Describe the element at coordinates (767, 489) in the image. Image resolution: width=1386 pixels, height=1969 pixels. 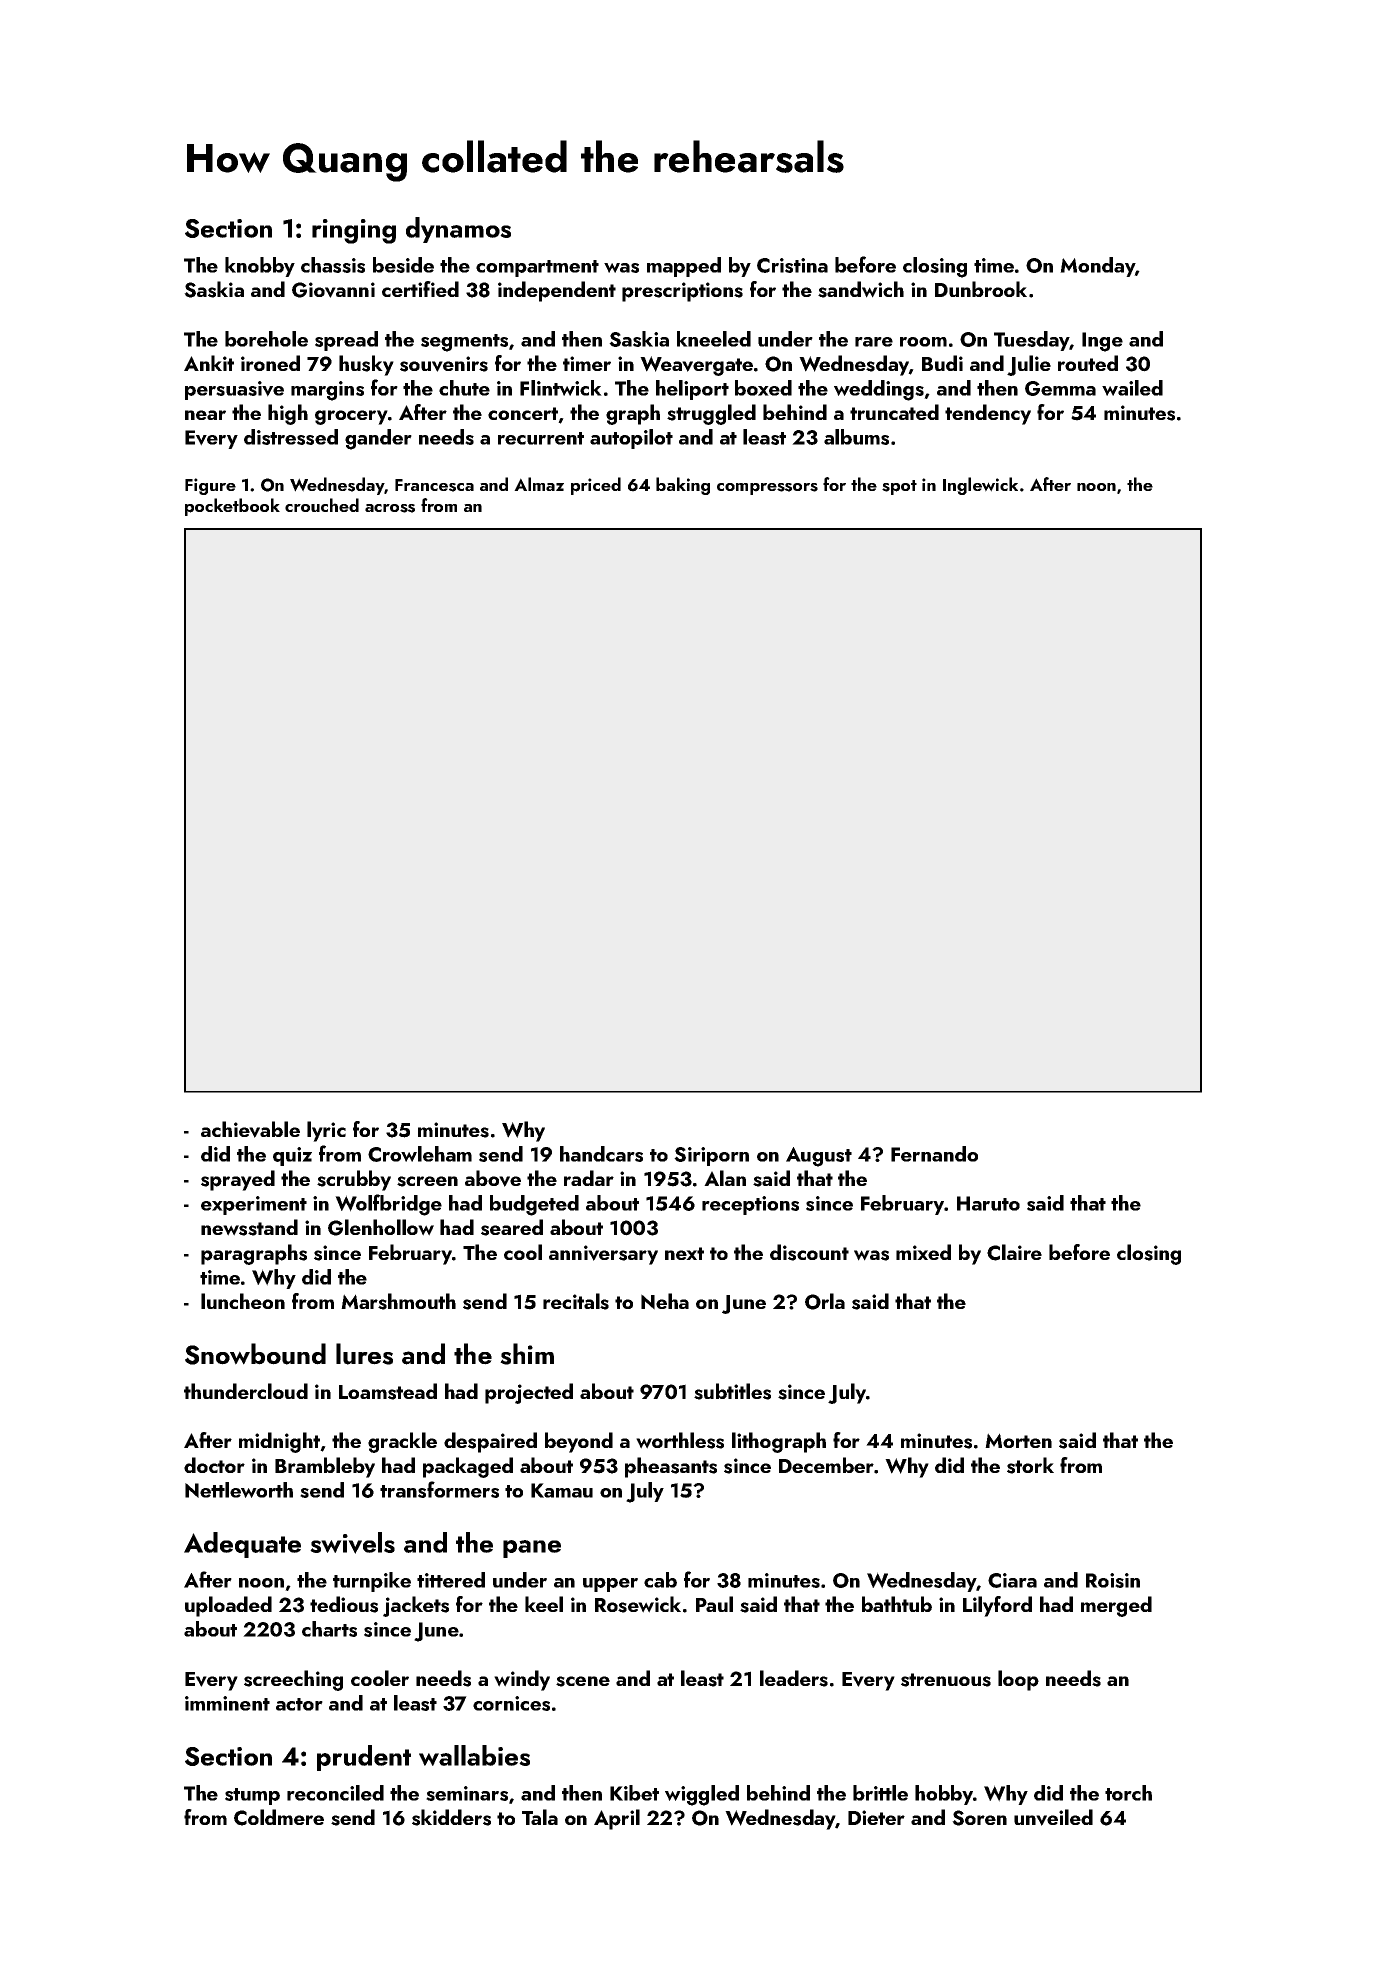
I see `compressors` at that location.
